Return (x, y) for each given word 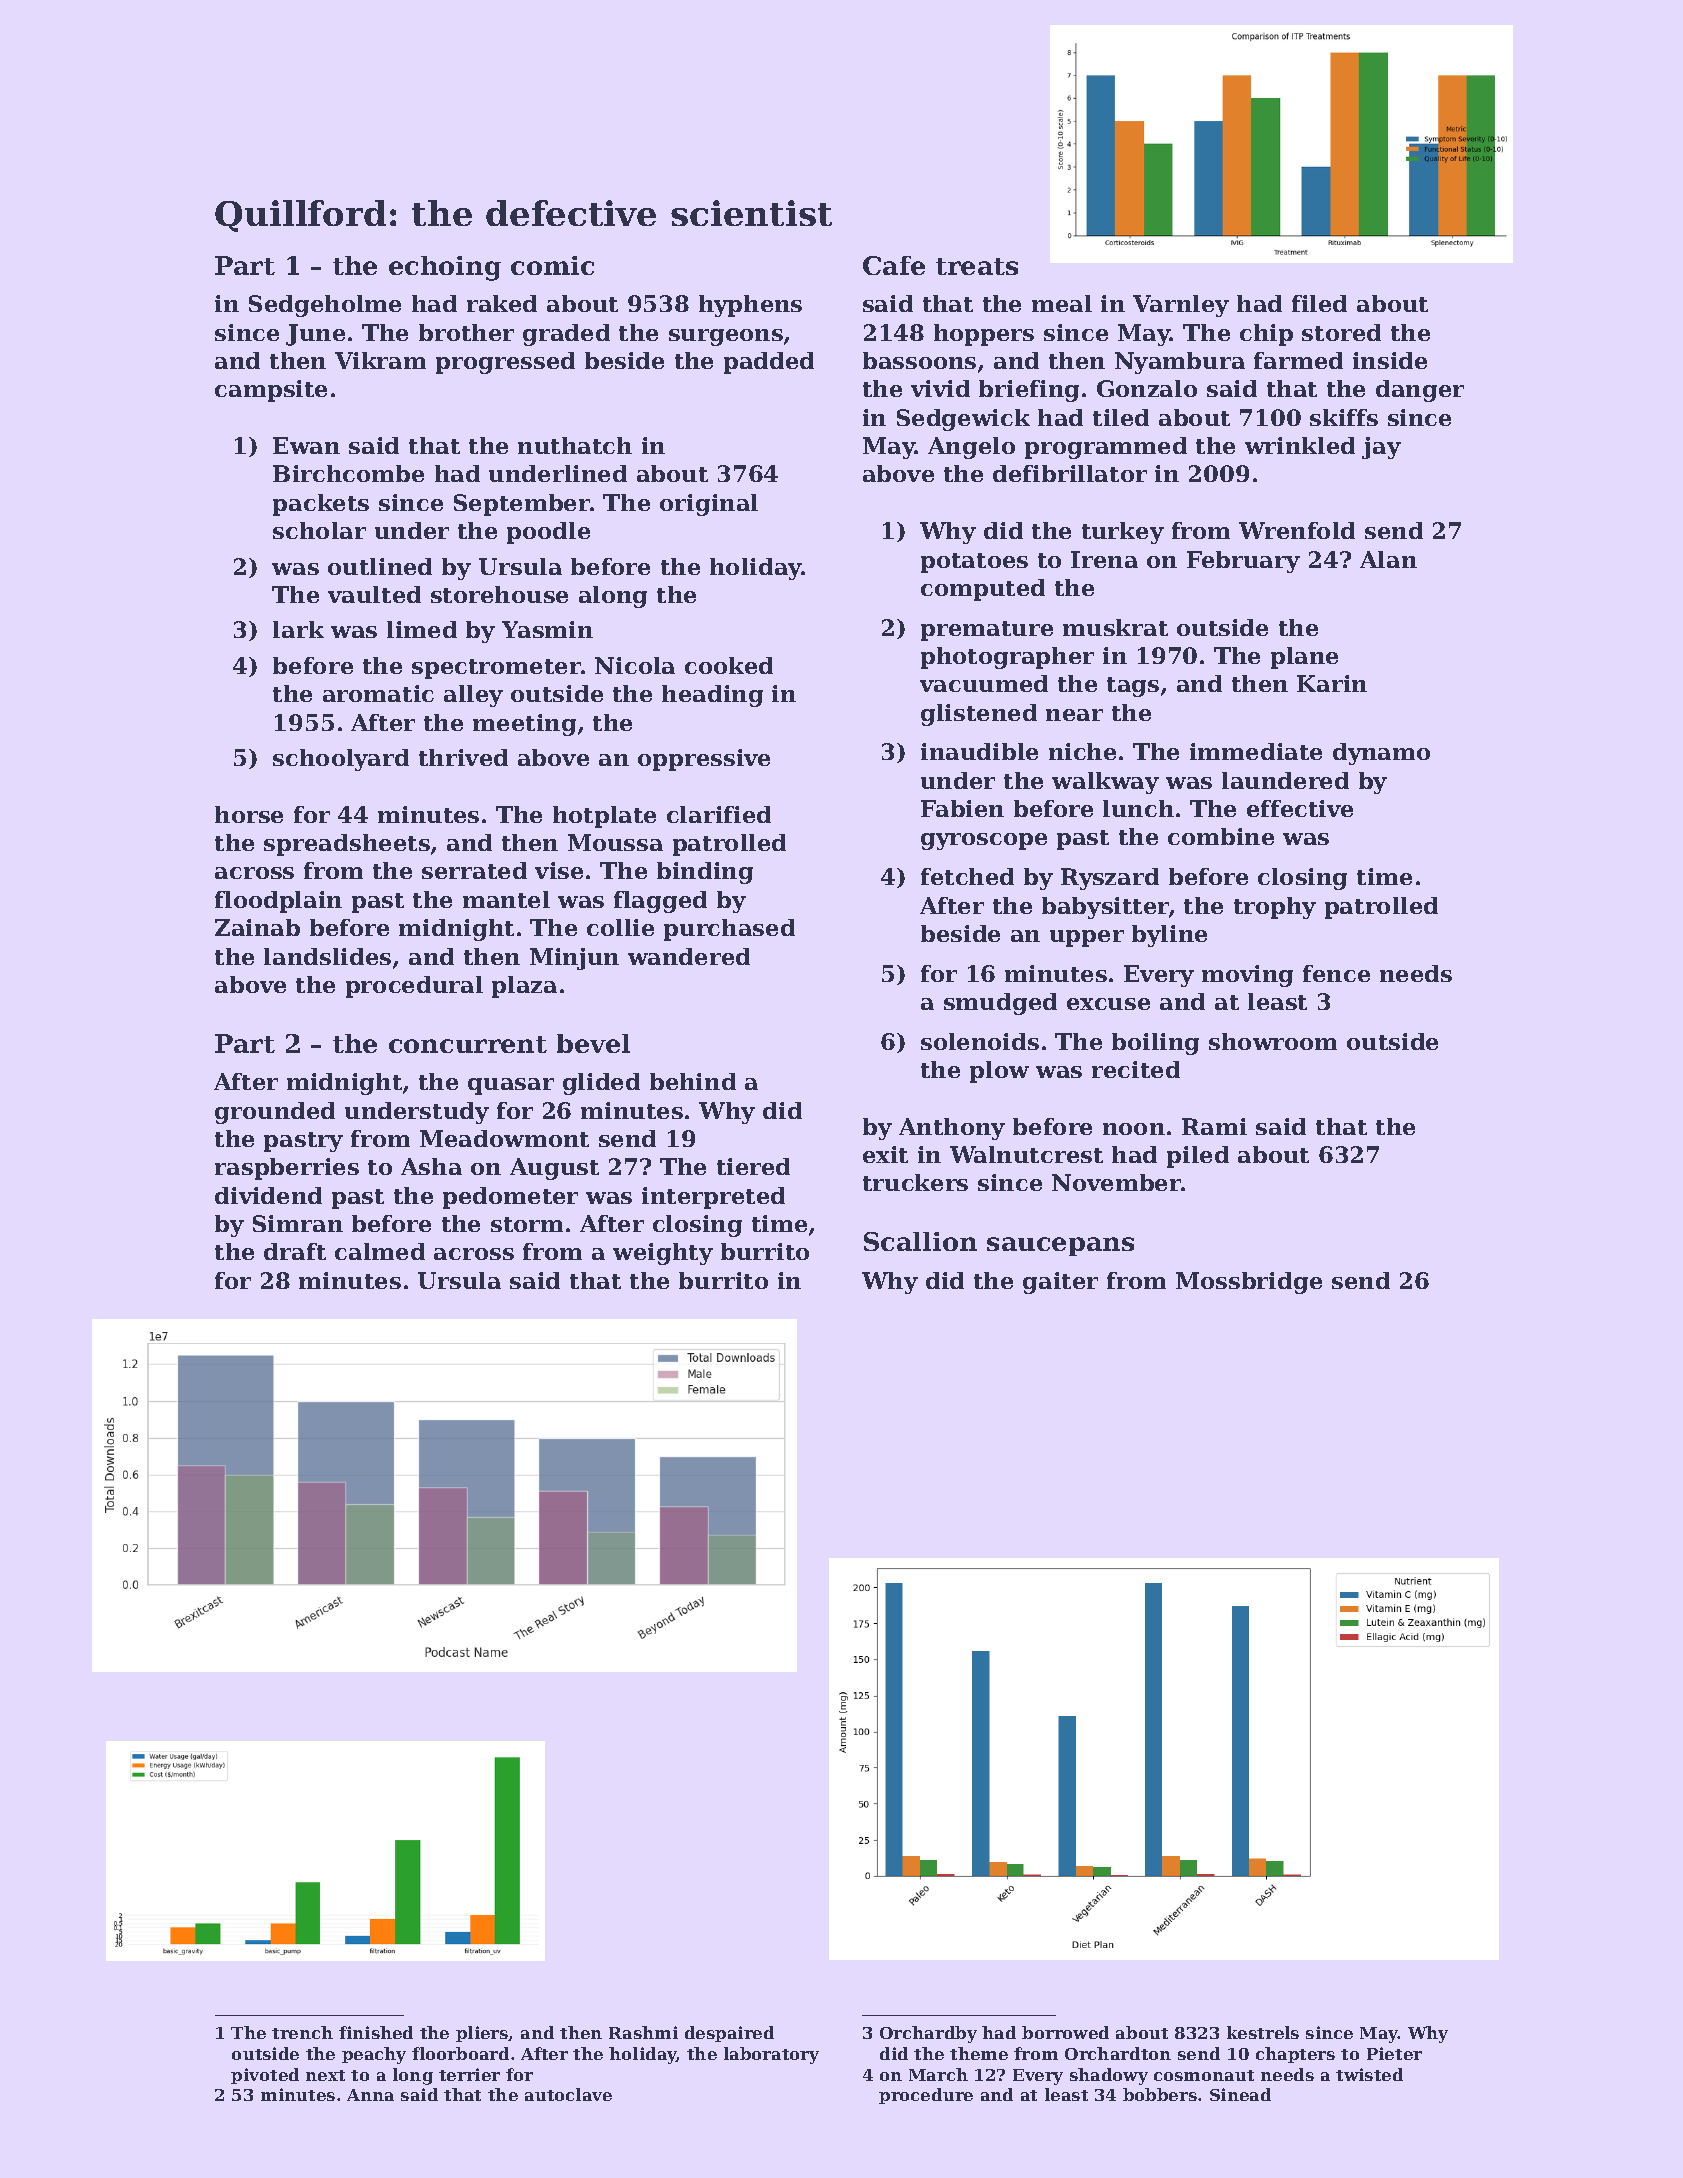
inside (1390, 360)
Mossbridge (1249, 1283)
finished (376, 2032)
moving (1247, 976)
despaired (729, 2034)
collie (620, 927)
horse (249, 814)
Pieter (1394, 2053)
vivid (940, 388)
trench (302, 2032)
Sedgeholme (325, 306)
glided (601, 1084)
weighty (663, 1254)
